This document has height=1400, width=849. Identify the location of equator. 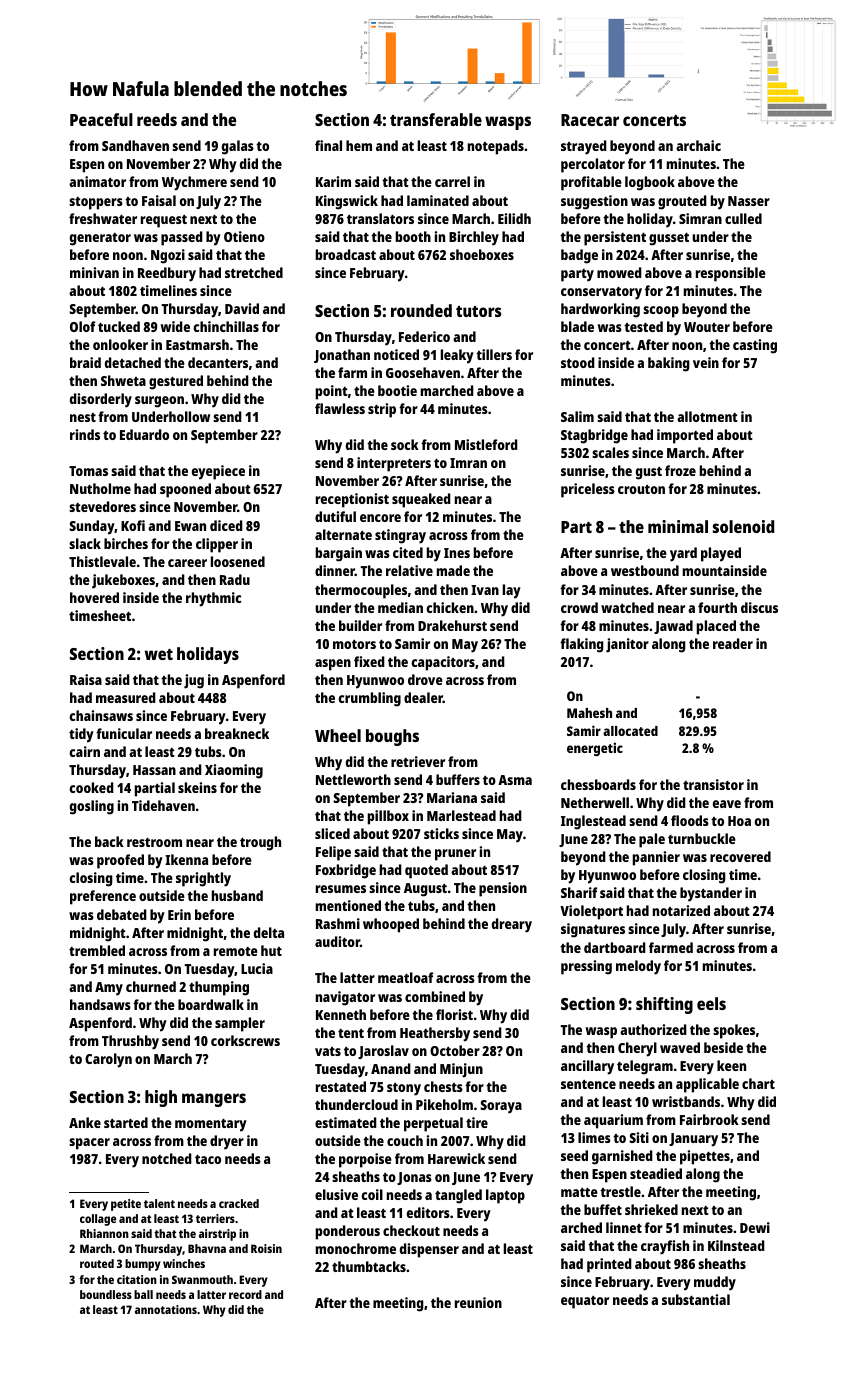
(585, 1302).
